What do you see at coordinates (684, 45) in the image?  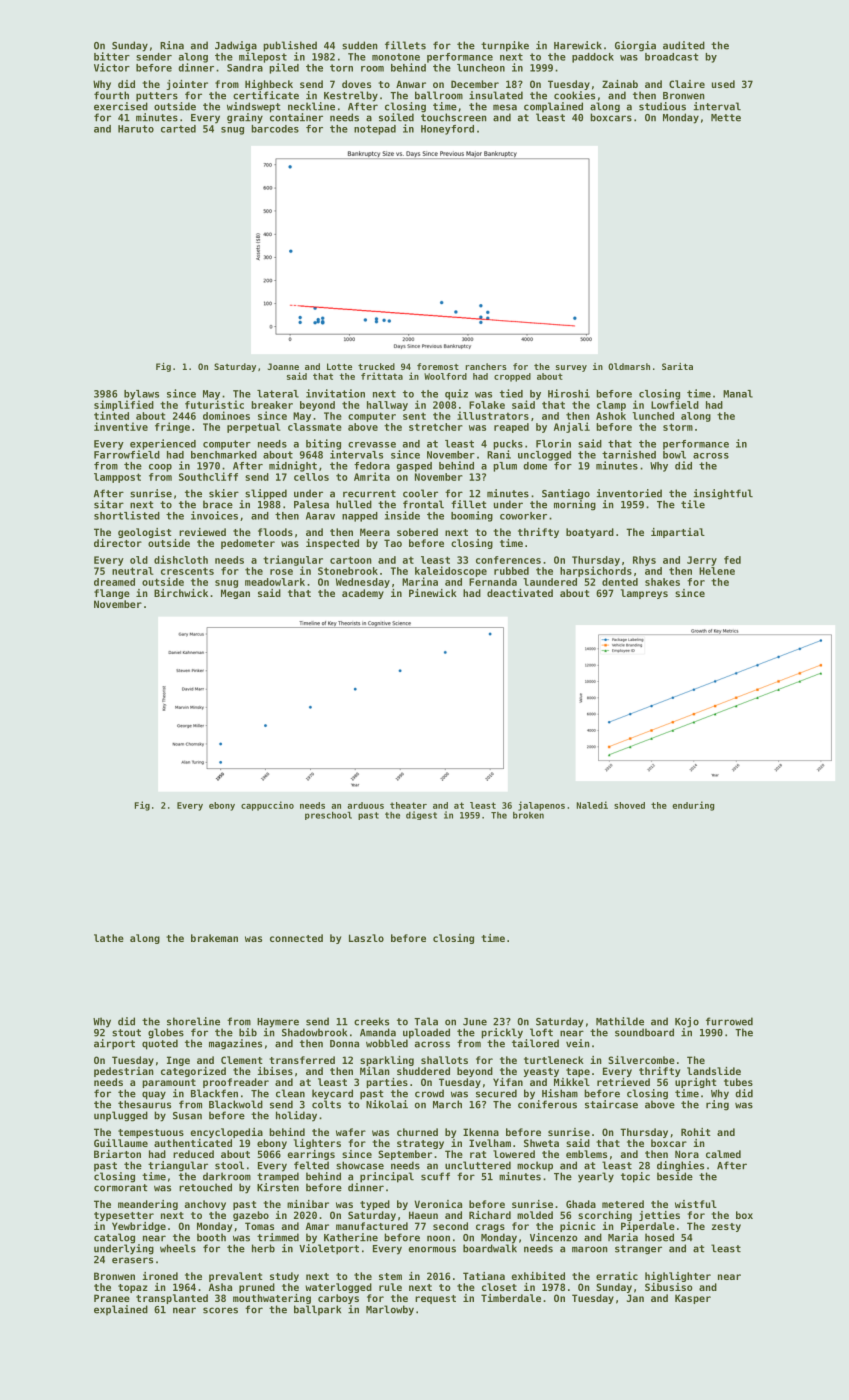 I see `audited` at bounding box center [684, 45].
